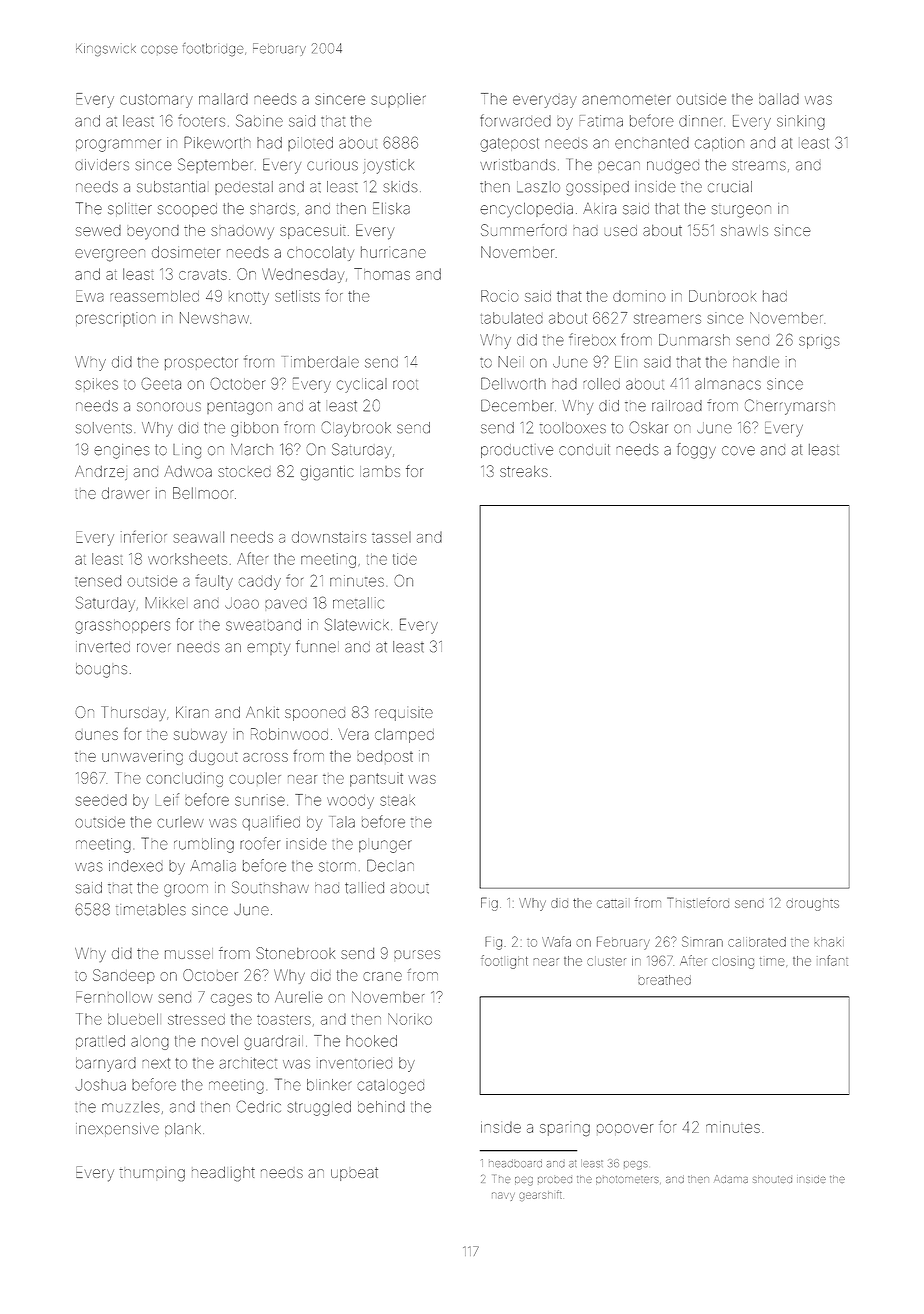 The height and width of the document is (1314, 924). I want to click on streams, so click(759, 165).
